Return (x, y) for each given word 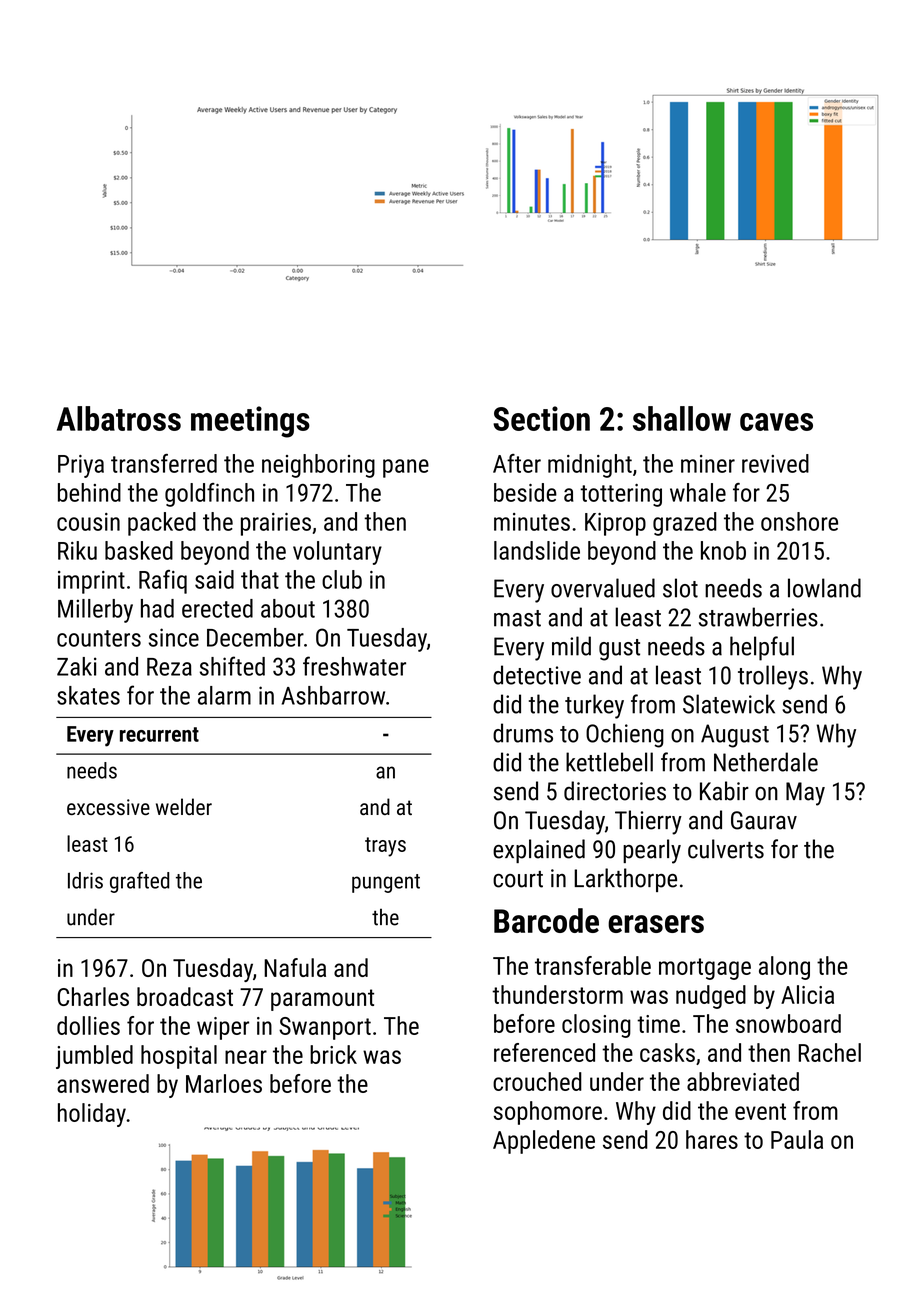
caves (776, 422)
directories (615, 791)
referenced (544, 1052)
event (760, 1111)
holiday (92, 1115)
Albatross (119, 418)
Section (541, 418)
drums (523, 733)
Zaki (77, 666)
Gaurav (764, 820)
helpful (762, 648)
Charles (93, 996)
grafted (139, 882)
